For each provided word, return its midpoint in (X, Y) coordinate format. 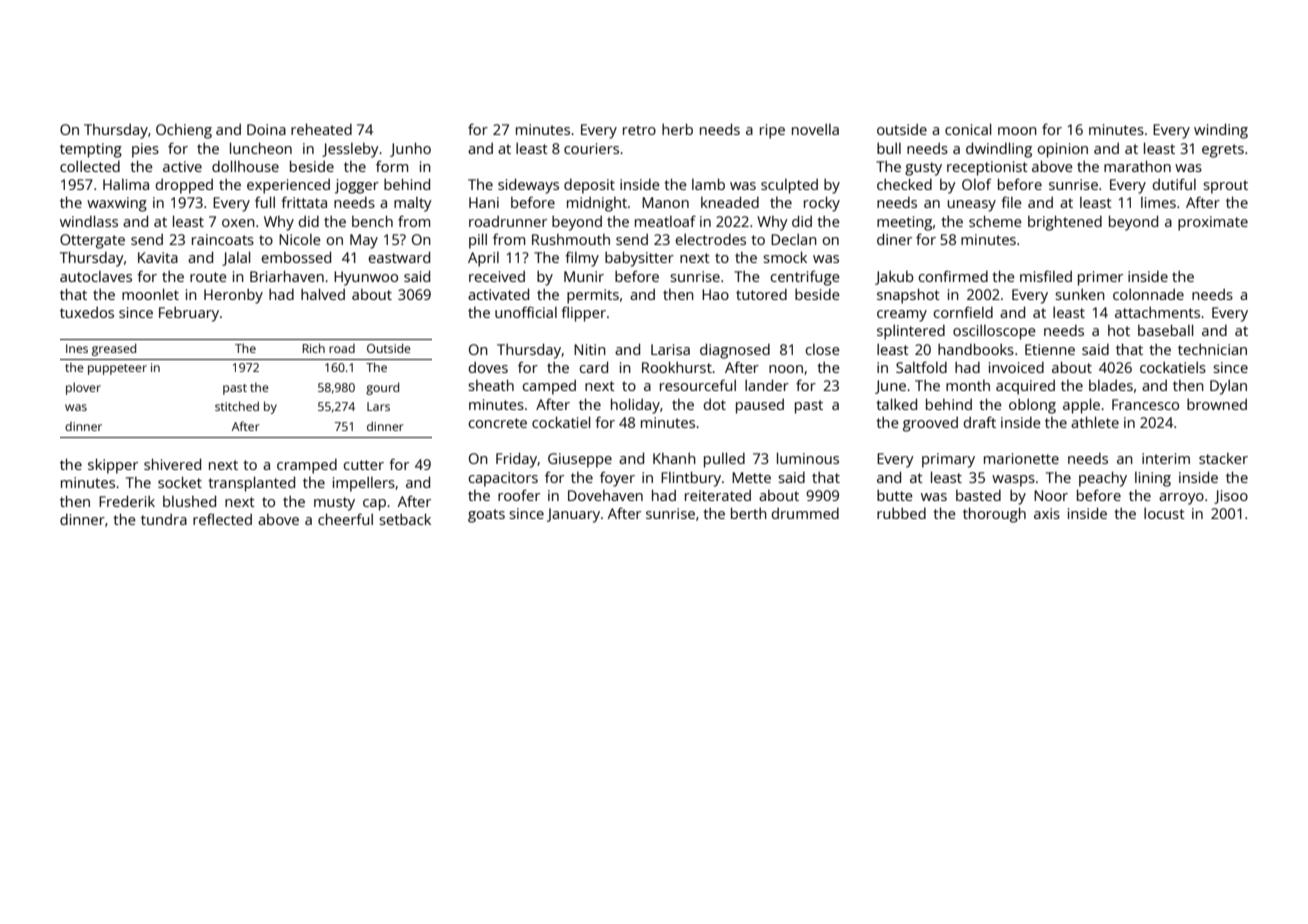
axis (1047, 513)
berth (749, 513)
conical (968, 129)
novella (815, 129)
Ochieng (184, 131)
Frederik (127, 501)
